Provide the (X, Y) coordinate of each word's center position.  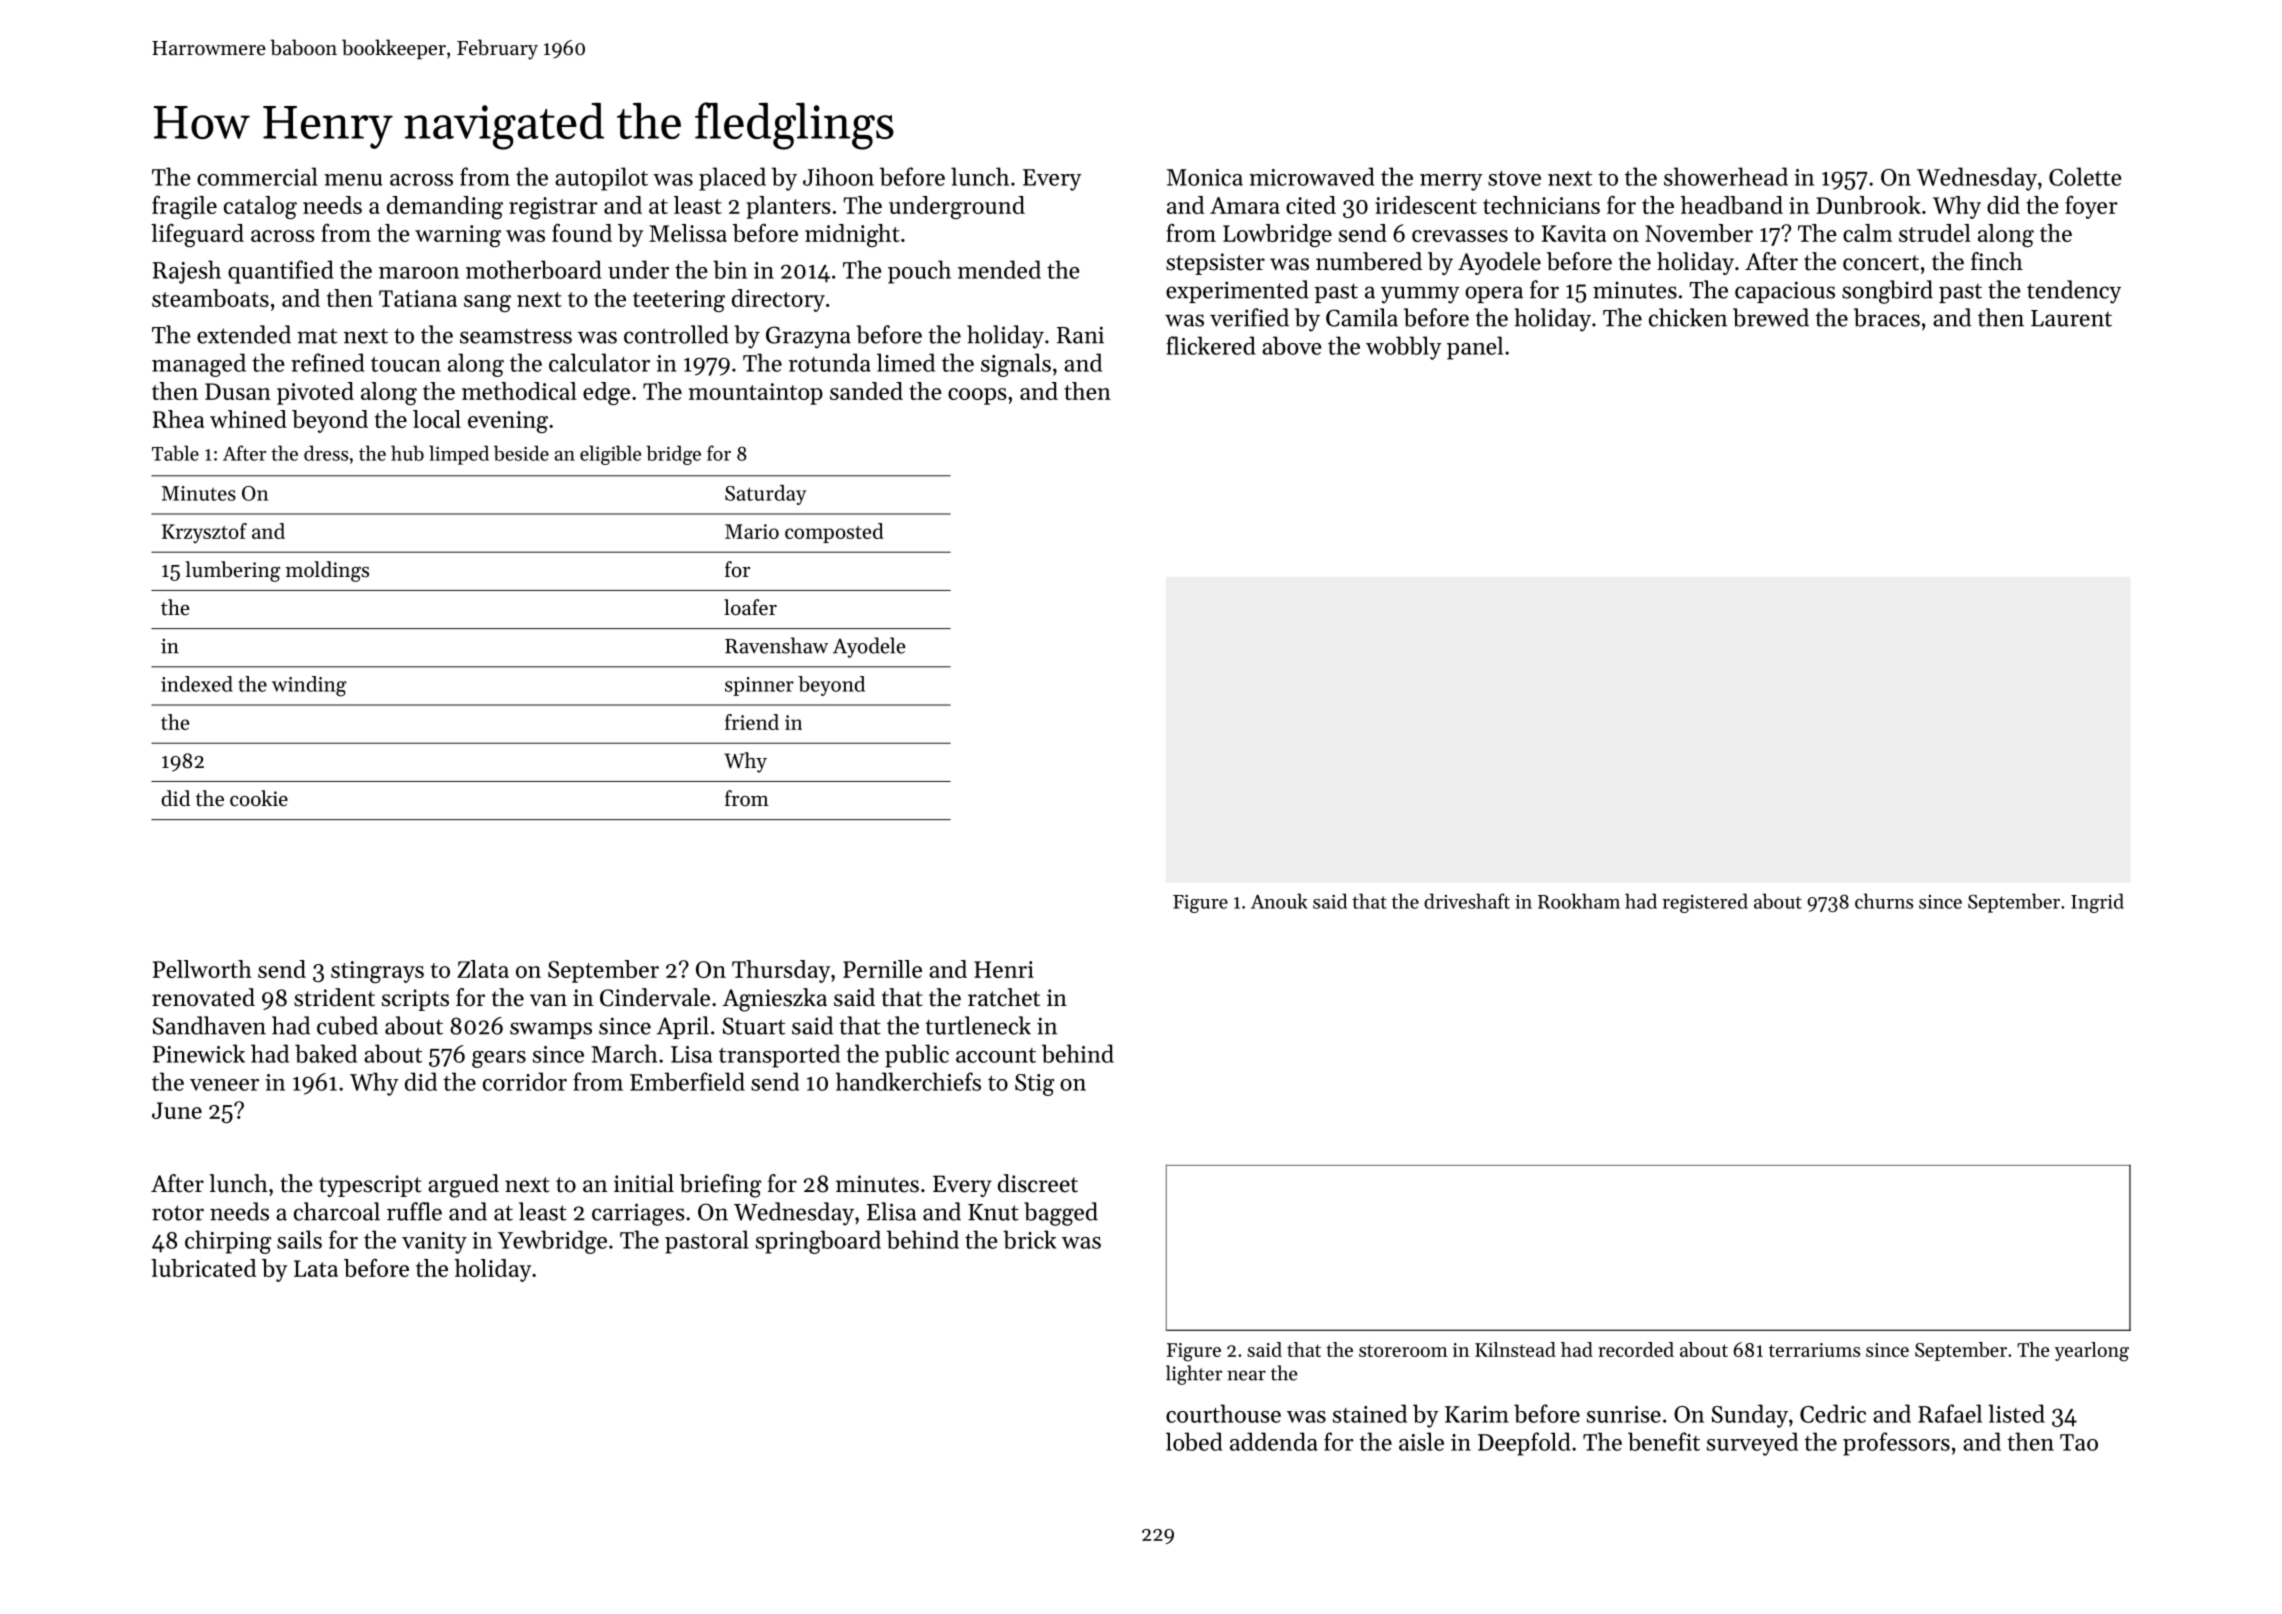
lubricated (203, 1268)
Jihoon (838, 176)
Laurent (2071, 318)
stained (1370, 1413)
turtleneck (978, 1025)
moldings (327, 571)
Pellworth (202, 969)
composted (834, 533)
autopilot (601, 179)
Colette (2085, 176)
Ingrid (2097, 903)
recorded (1636, 1349)
